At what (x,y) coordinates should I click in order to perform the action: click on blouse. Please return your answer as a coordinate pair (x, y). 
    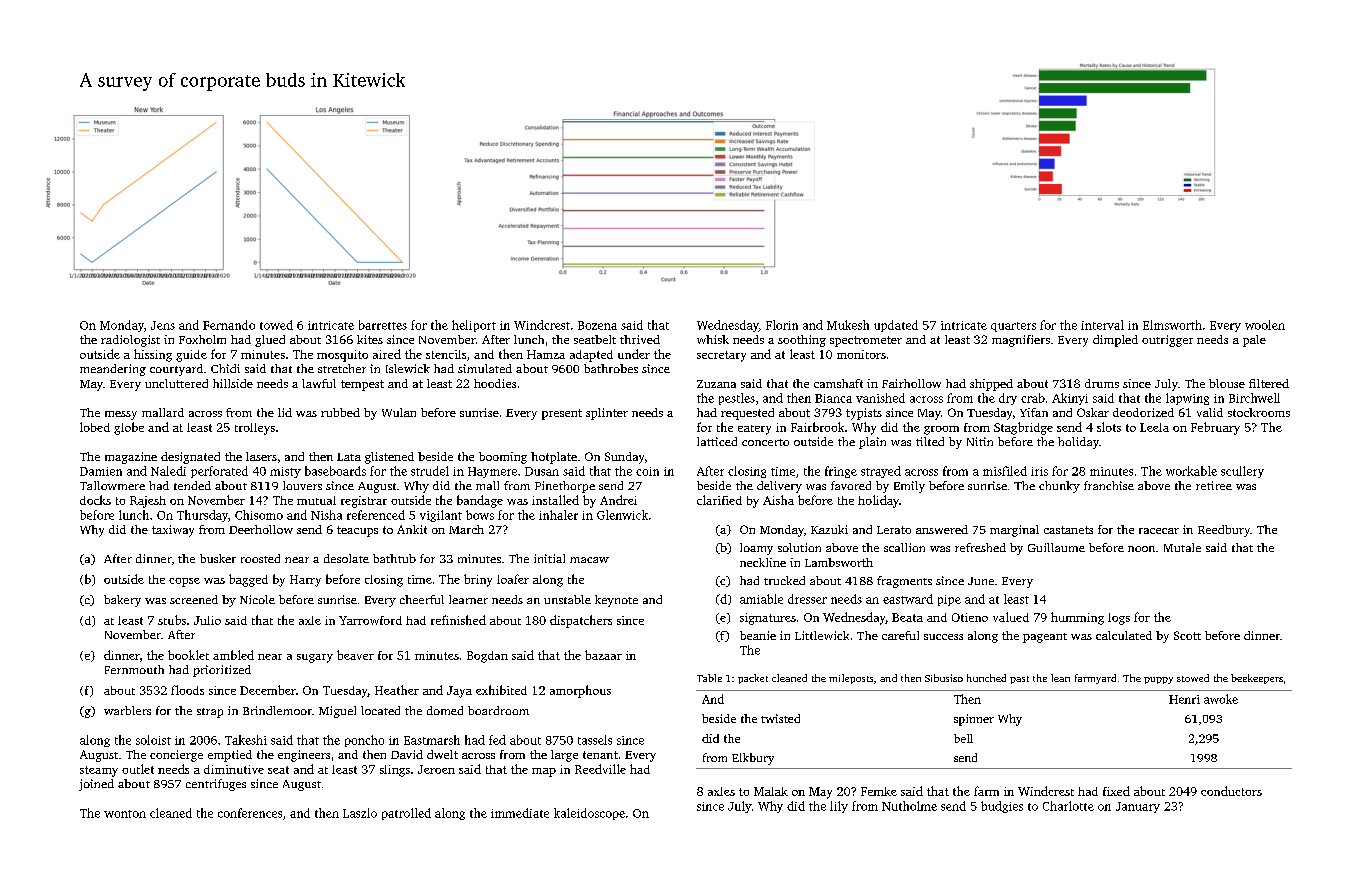
    Looking at the image, I should click on (1227, 383).
